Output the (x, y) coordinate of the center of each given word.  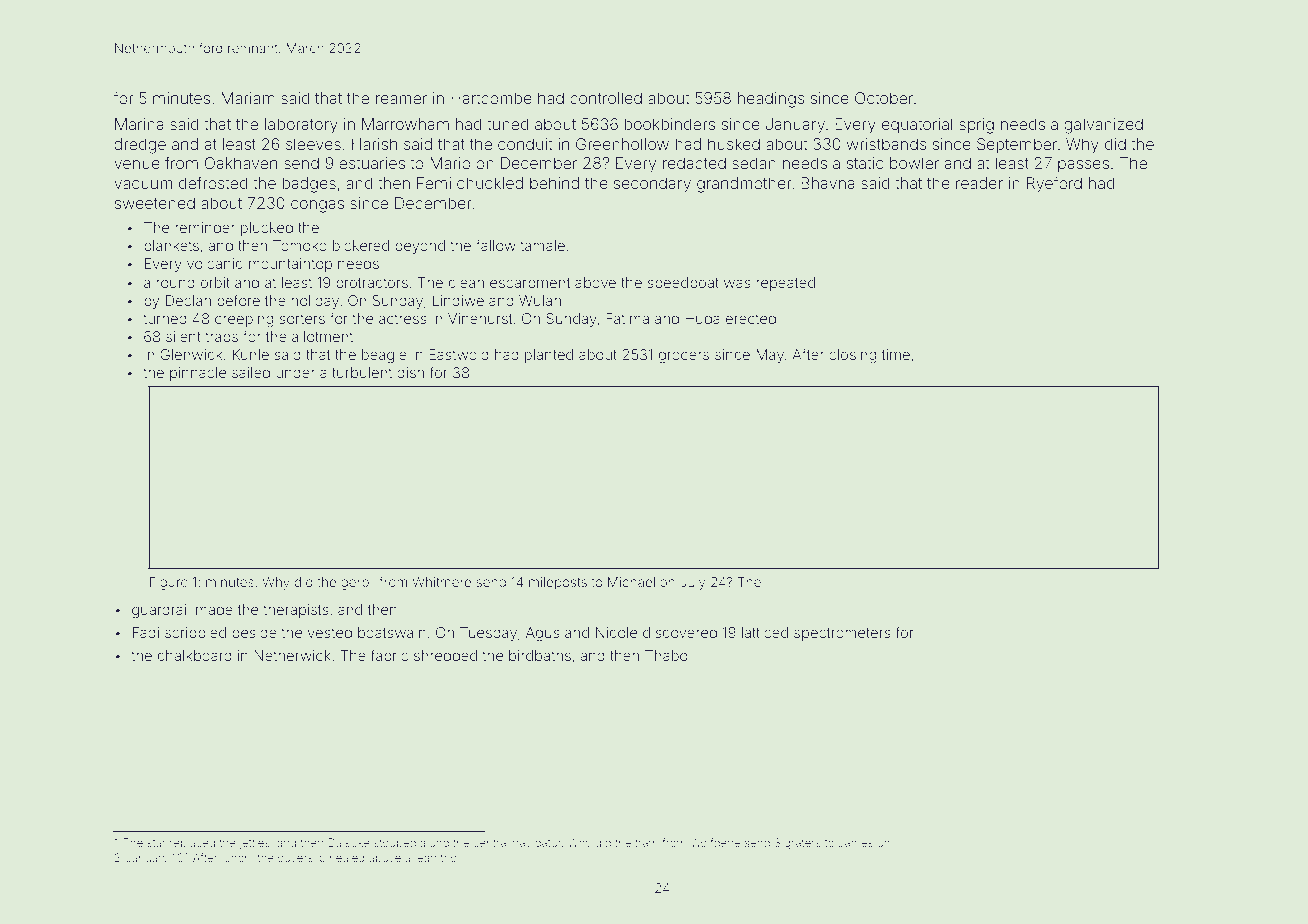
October (884, 98)
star (156, 843)
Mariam (248, 98)
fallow (496, 245)
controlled (606, 98)
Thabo (666, 655)
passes (1083, 166)
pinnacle (198, 374)
